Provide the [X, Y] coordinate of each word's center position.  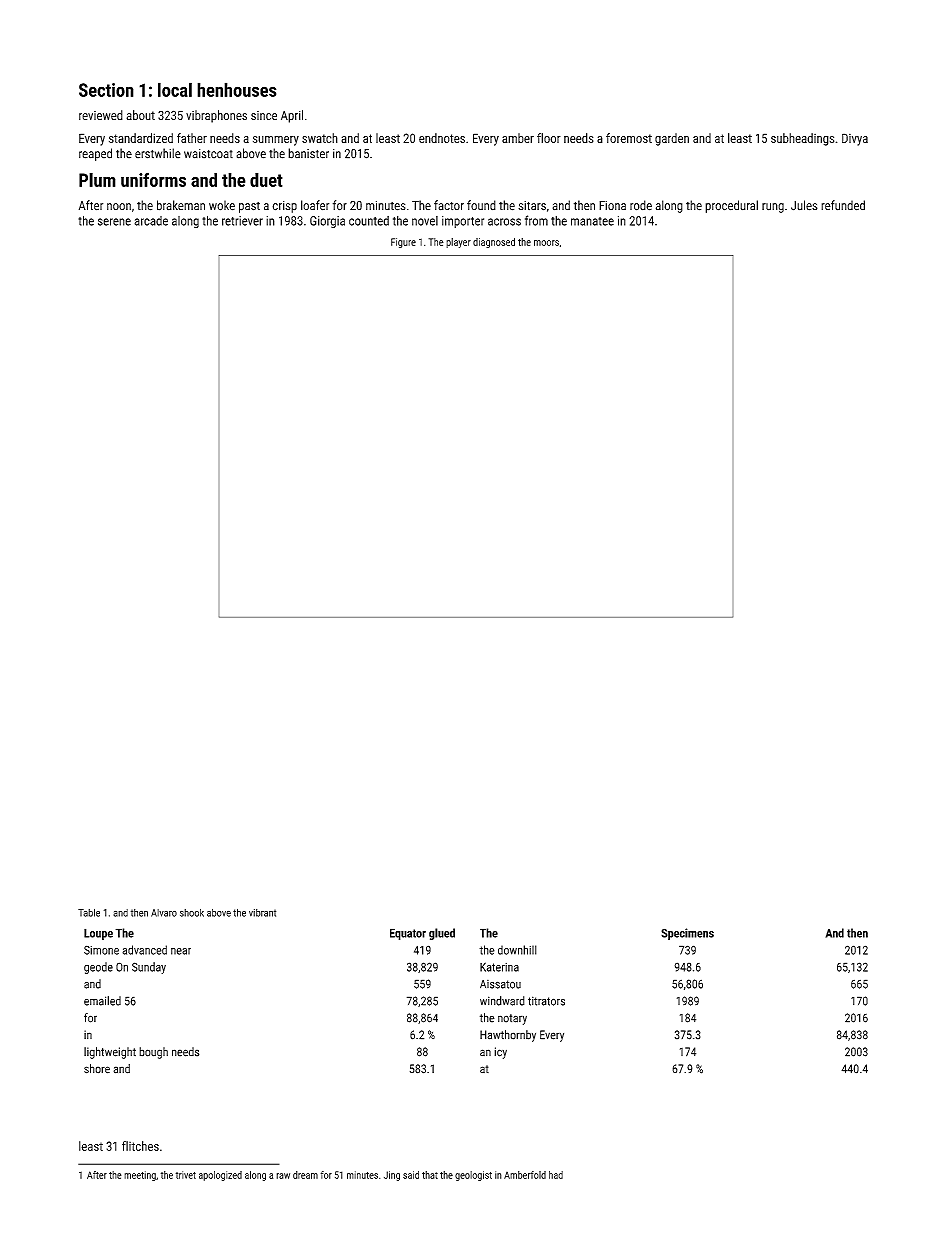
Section [106, 90]
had [556, 1175]
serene [114, 222]
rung [773, 208]
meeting [140, 1176]
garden [672, 139]
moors [546, 243]
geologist [473, 1176]
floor [549, 138]
